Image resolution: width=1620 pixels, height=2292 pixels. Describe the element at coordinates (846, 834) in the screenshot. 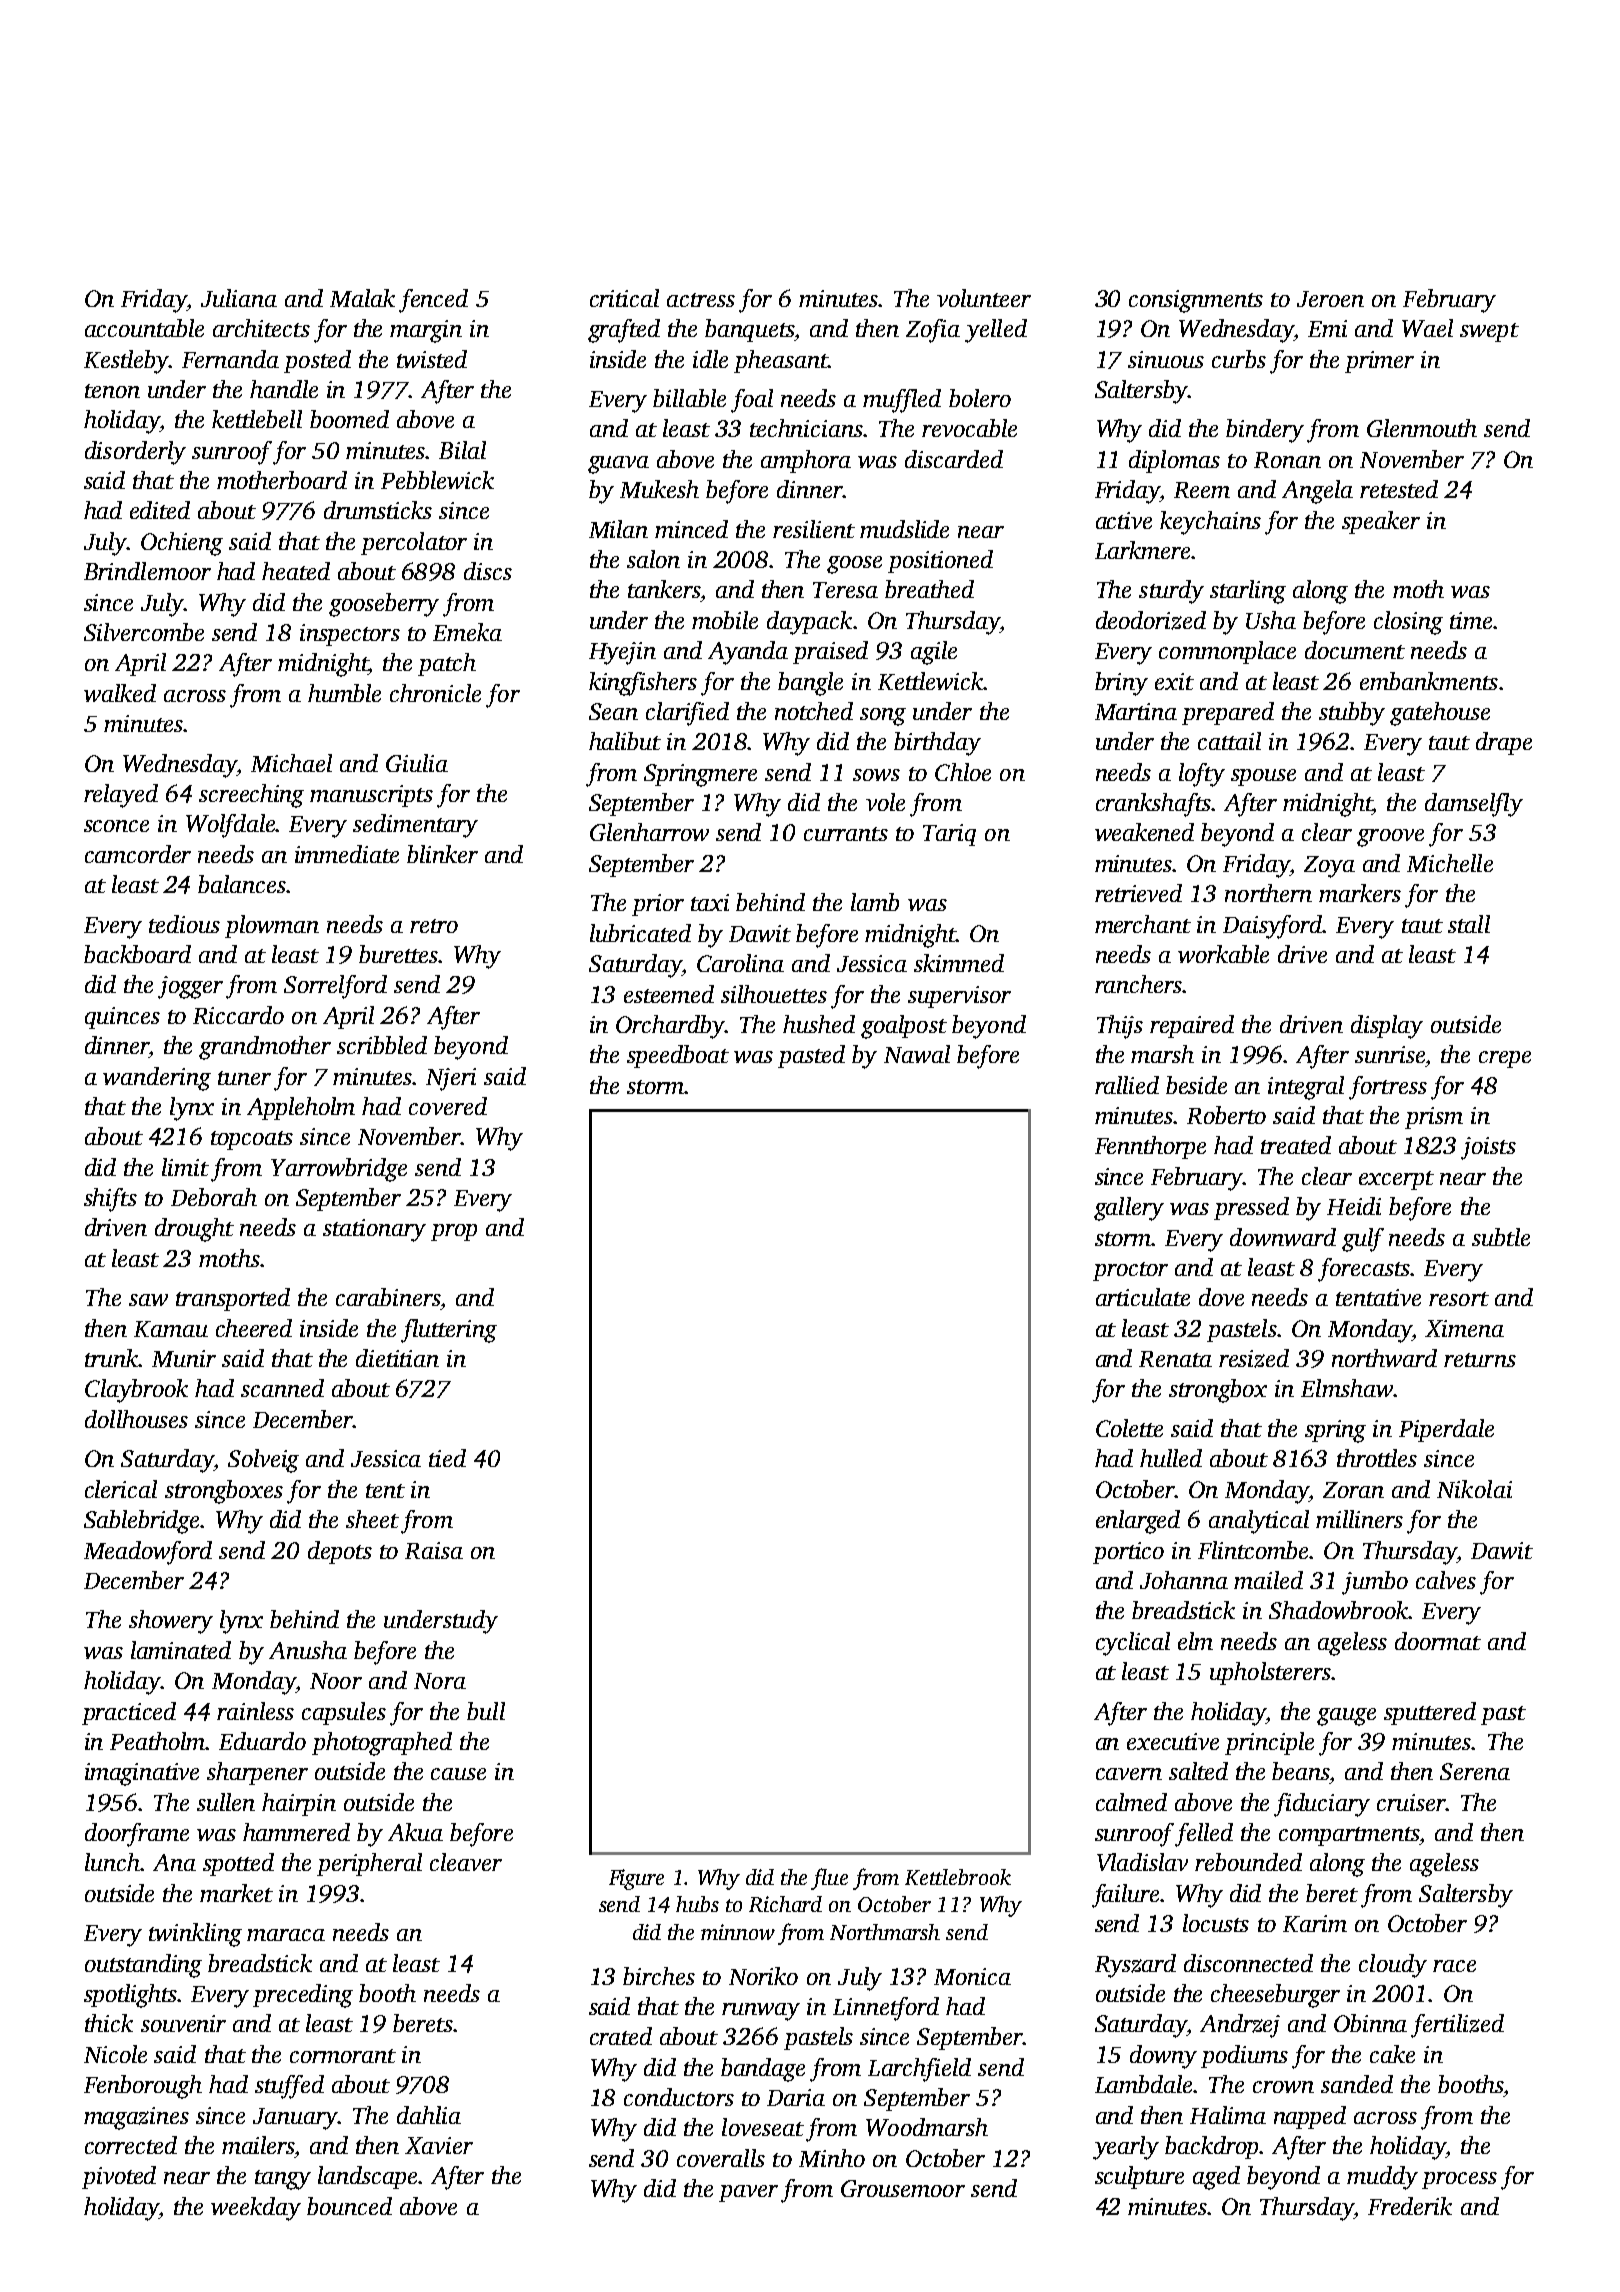

I see `currants` at that location.
